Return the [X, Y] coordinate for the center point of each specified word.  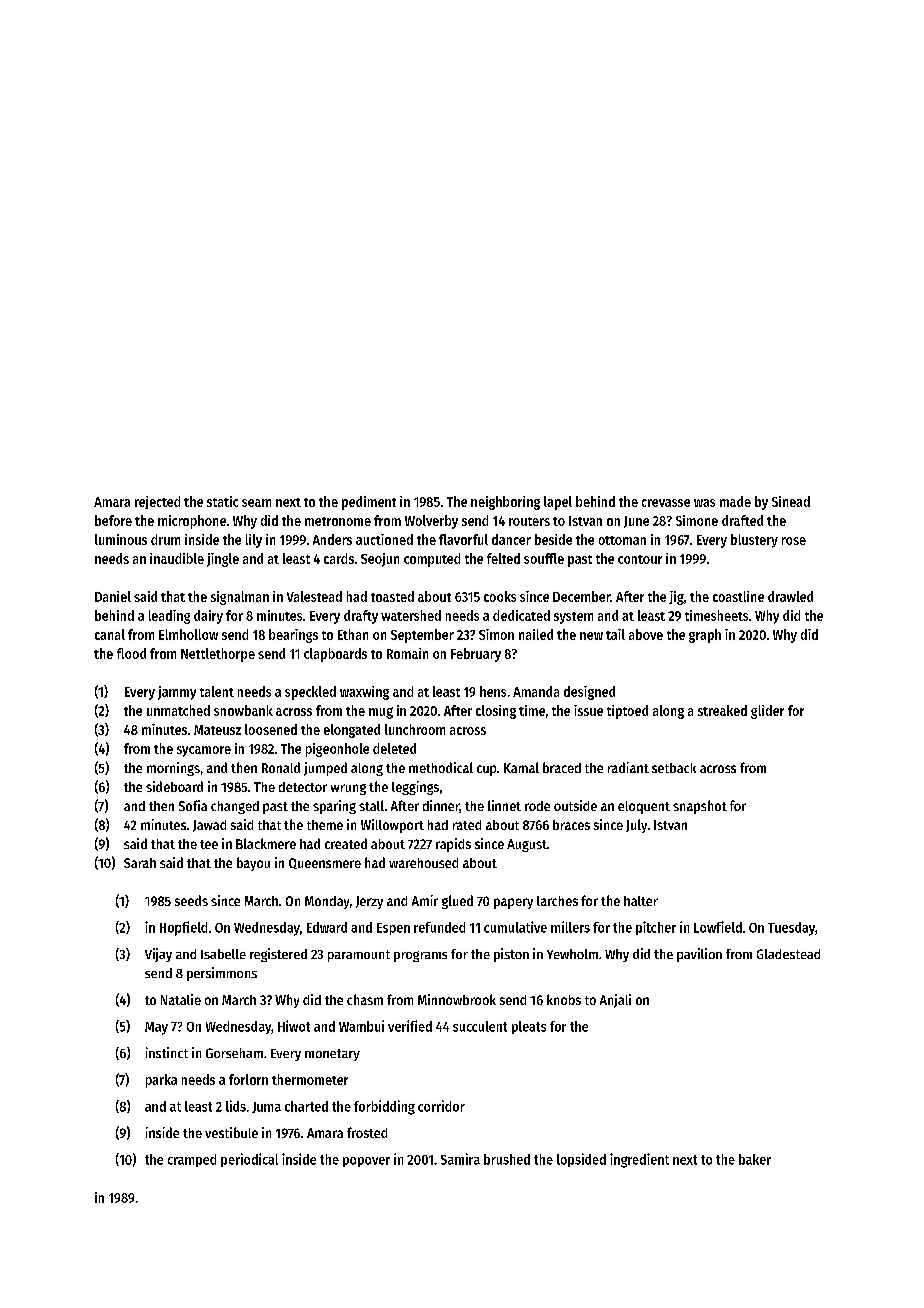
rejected [157, 502]
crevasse [666, 503]
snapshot [700, 807]
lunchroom [415, 729]
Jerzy [369, 902]
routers [529, 521]
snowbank [243, 710]
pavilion [699, 955]
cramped [192, 1160]
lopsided [581, 1160]
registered [278, 955]
